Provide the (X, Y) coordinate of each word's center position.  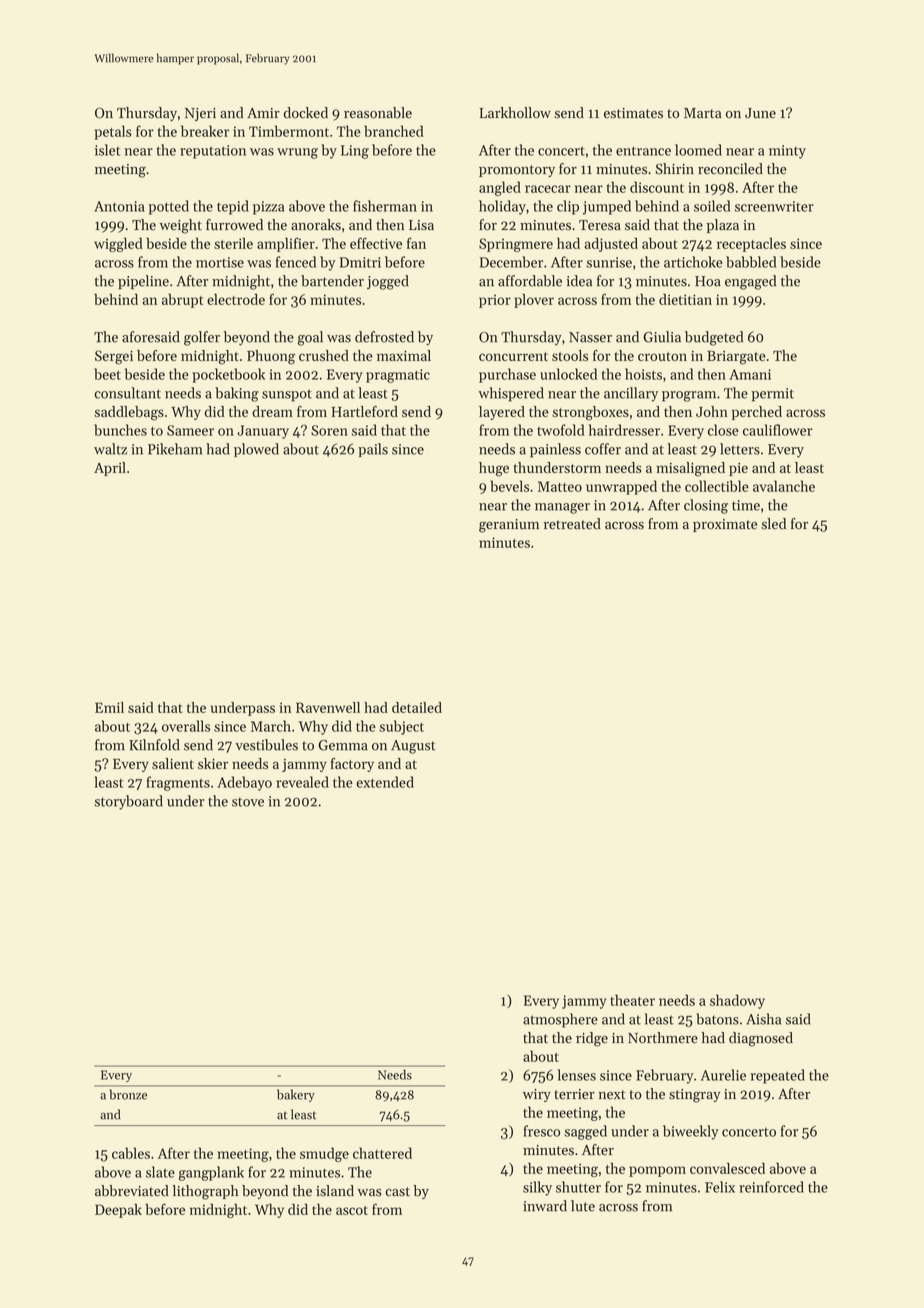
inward (545, 1206)
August (413, 747)
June (760, 113)
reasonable (378, 113)
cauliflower (778, 430)
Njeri (200, 114)
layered (502, 413)
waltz (110, 449)
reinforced (771, 1187)
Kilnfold (154, 745)
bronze (128, 1094)
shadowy (737, 1001)
